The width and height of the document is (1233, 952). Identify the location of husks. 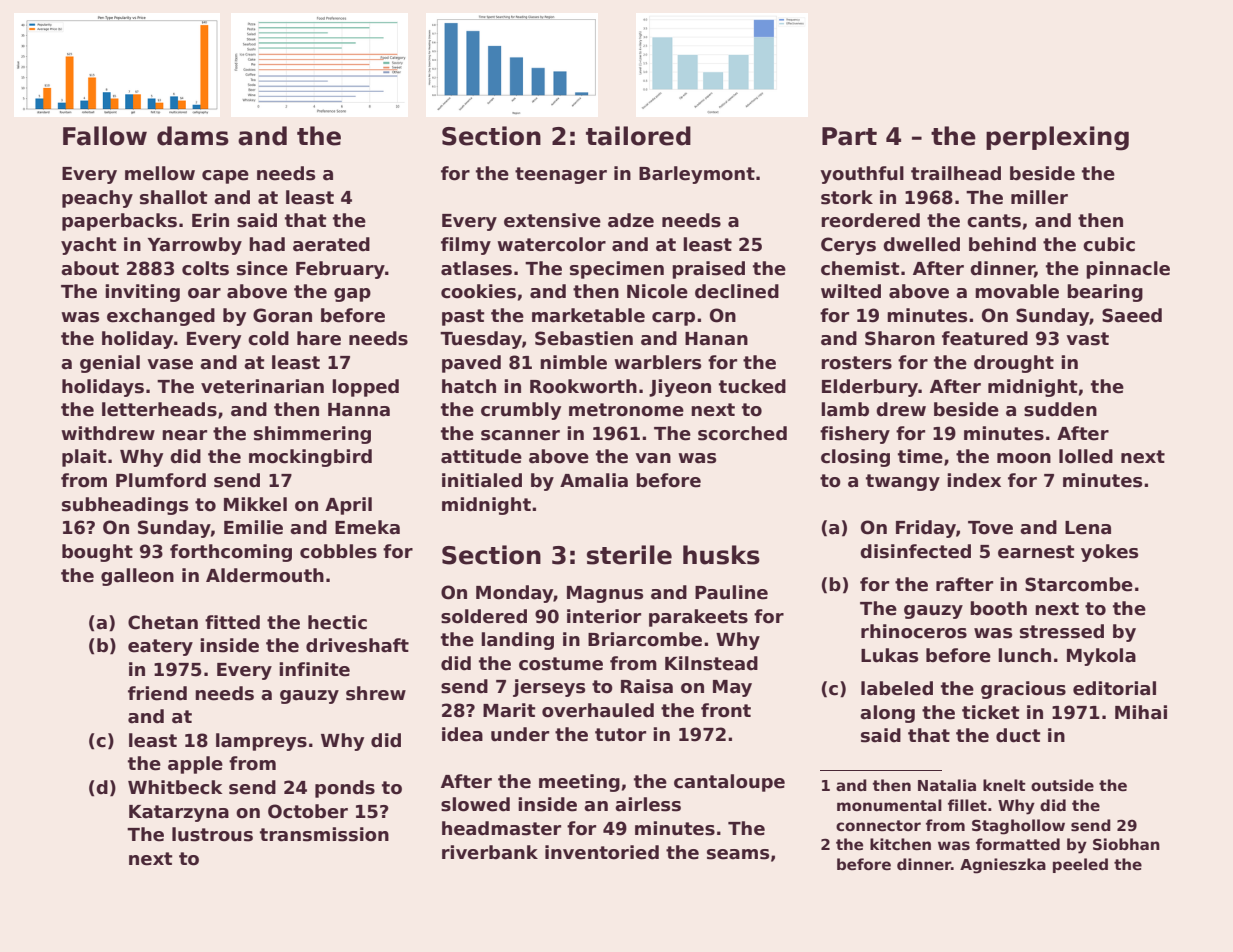
(721, 555).
